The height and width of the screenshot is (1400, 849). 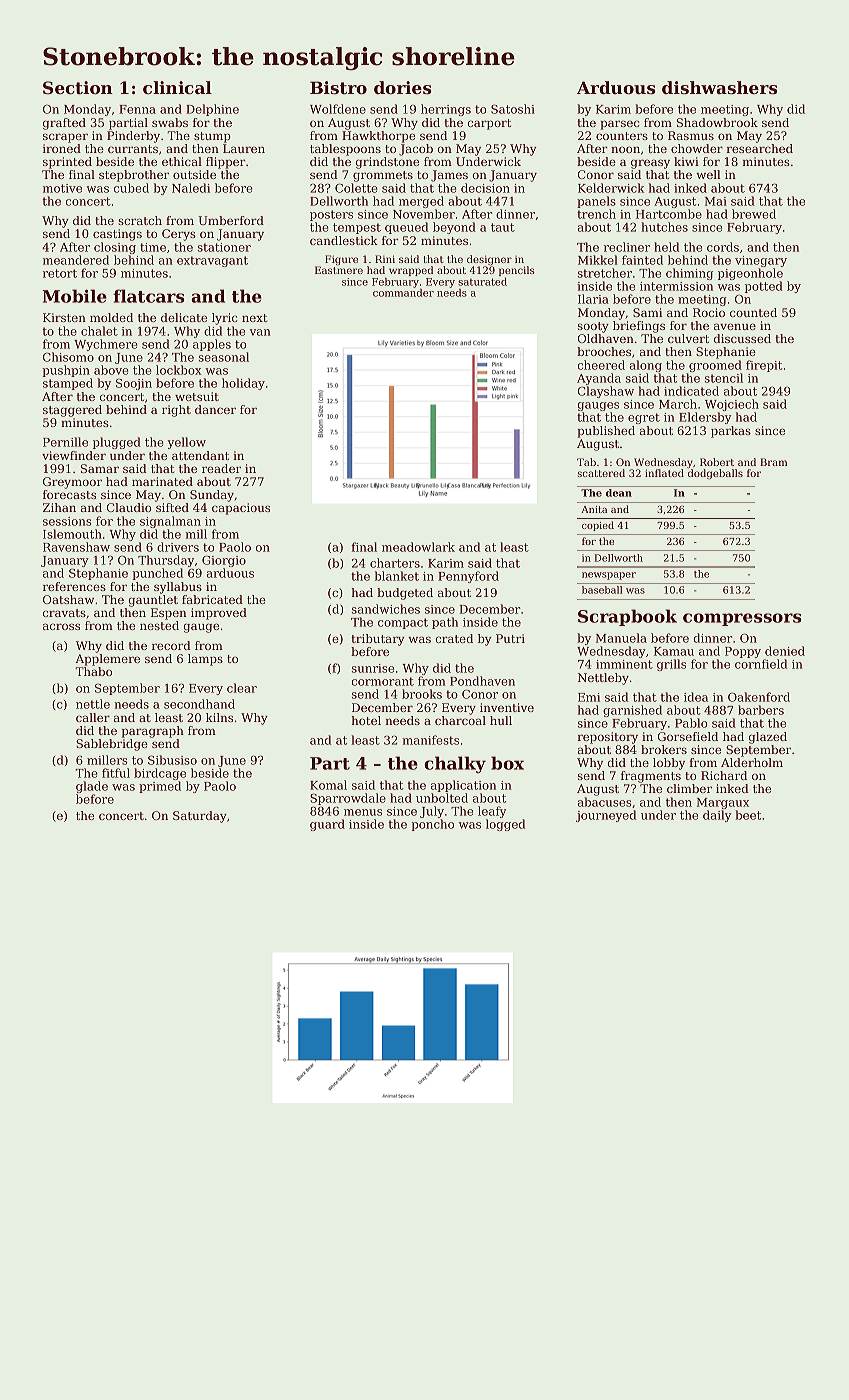 I want to click on Oakenford, so click(x=759, y=697).
